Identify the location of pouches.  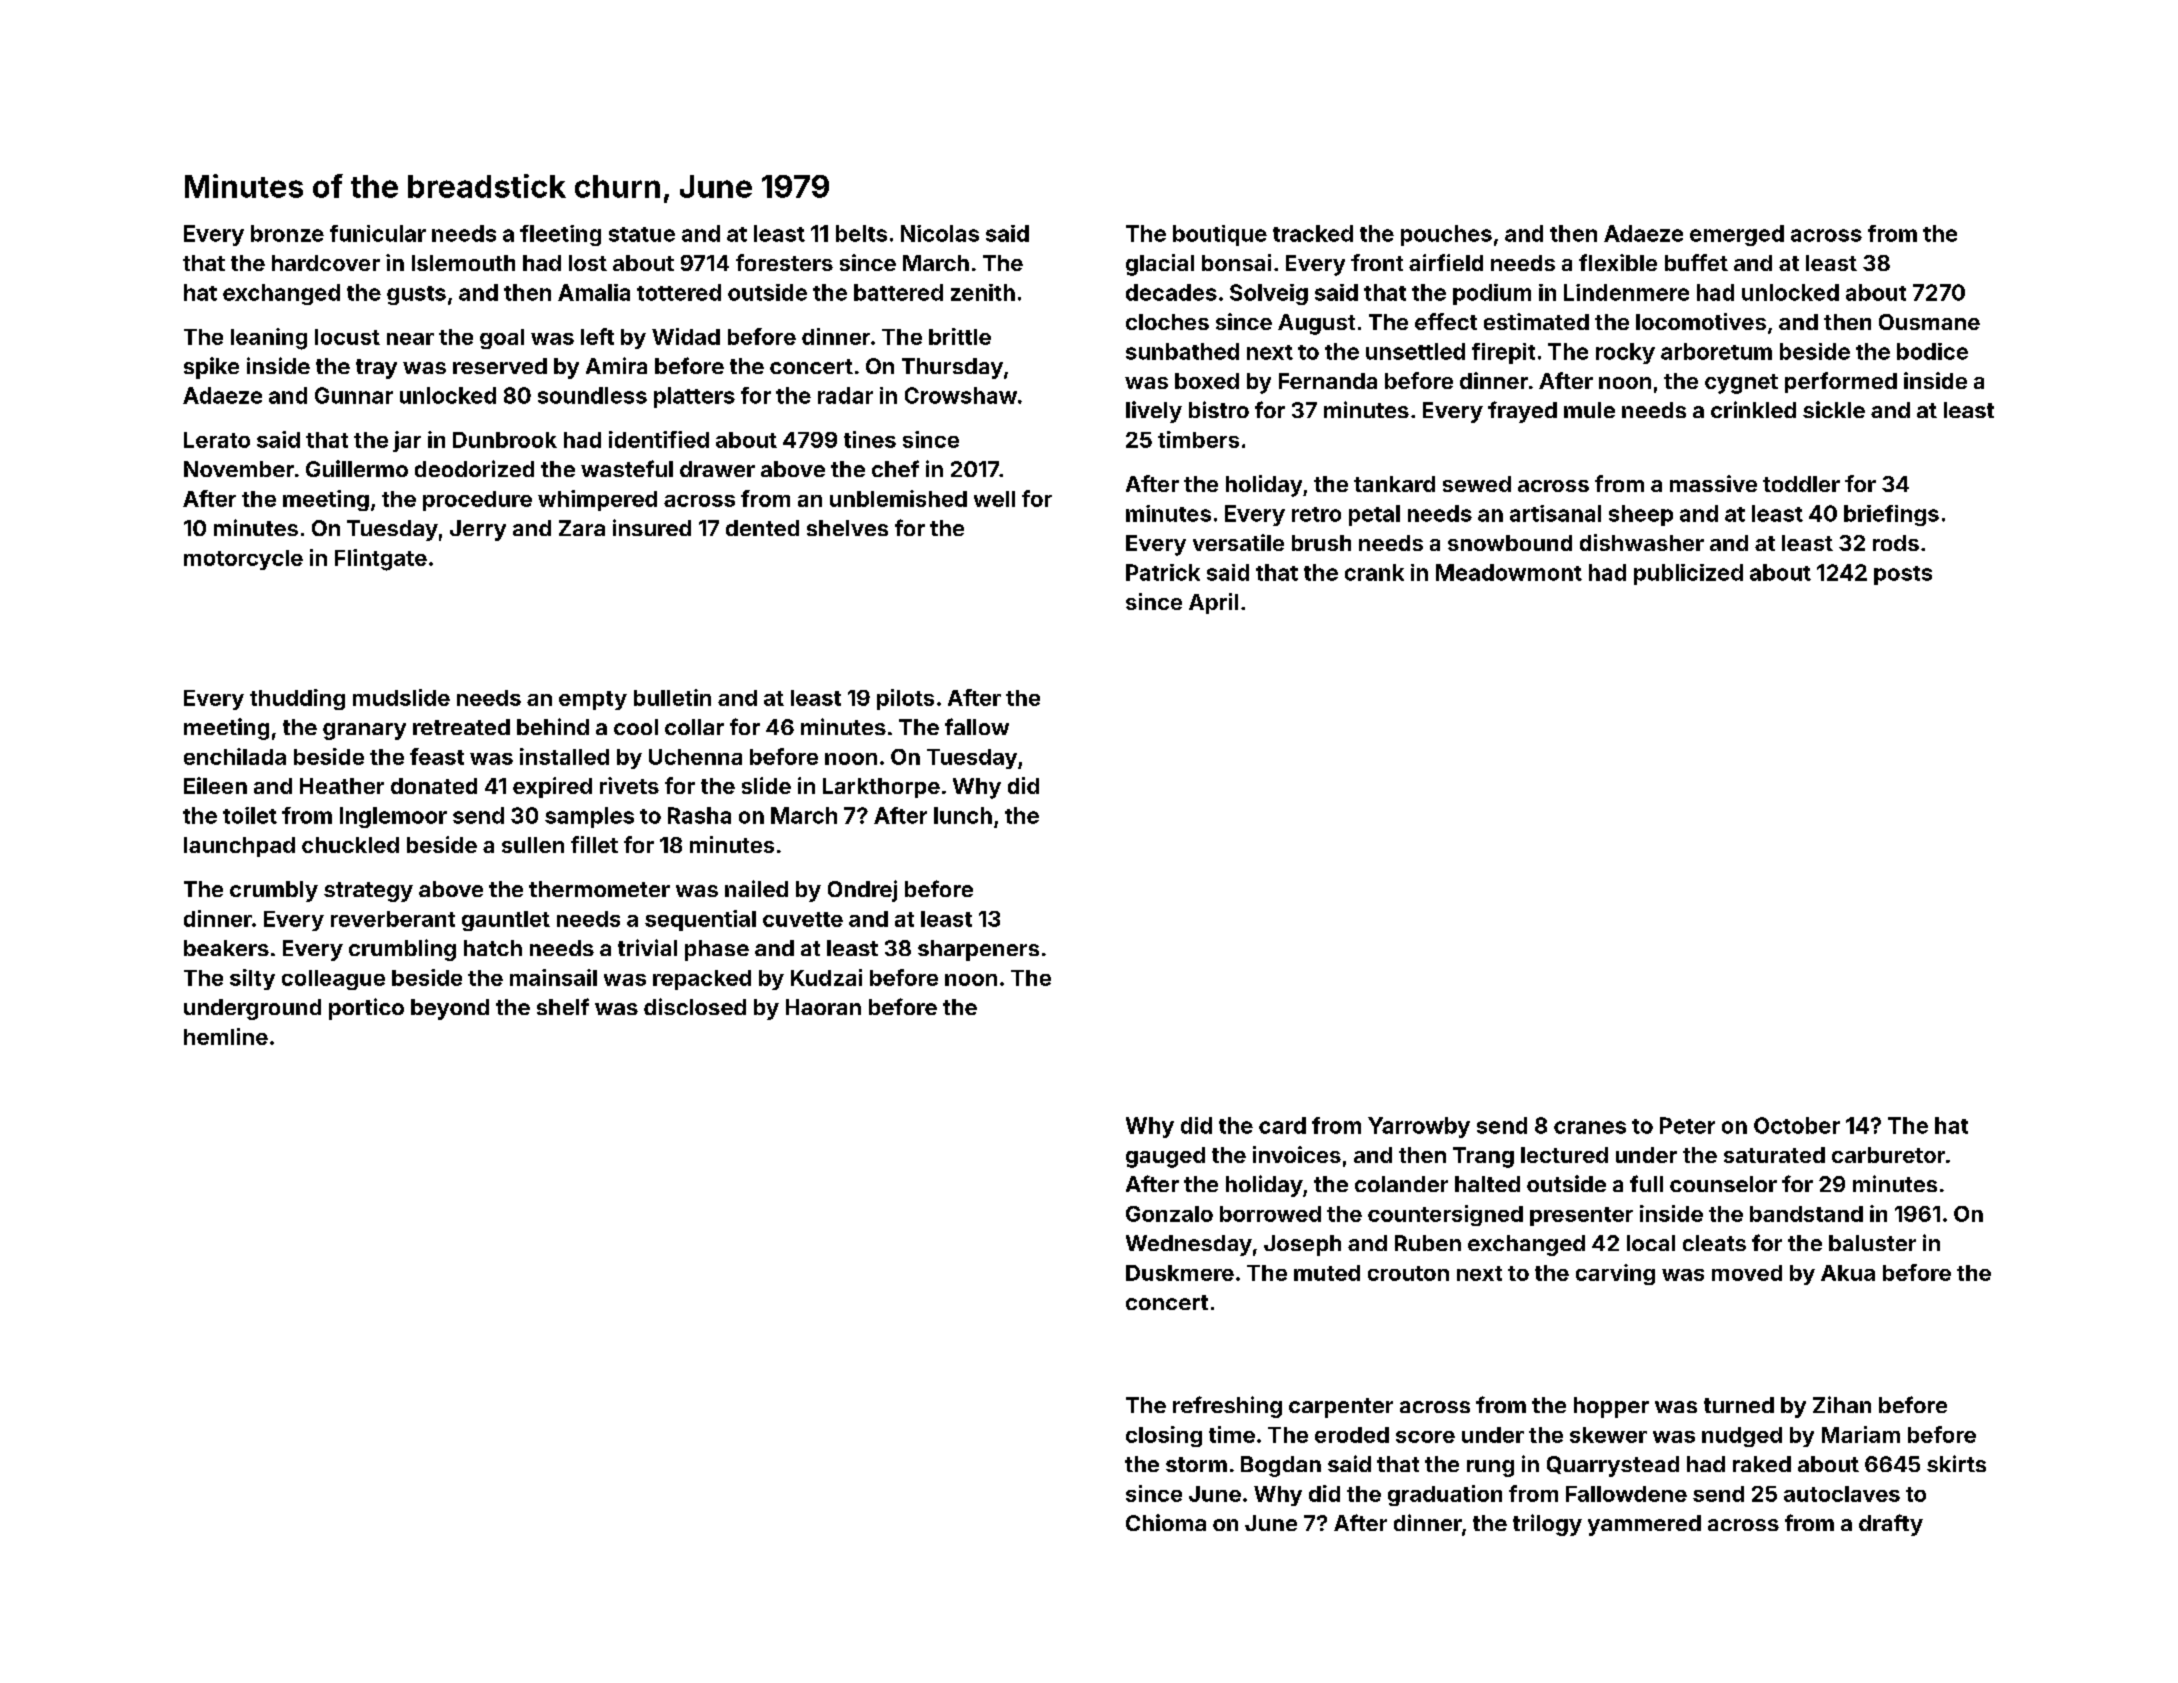
(1446, 235).
